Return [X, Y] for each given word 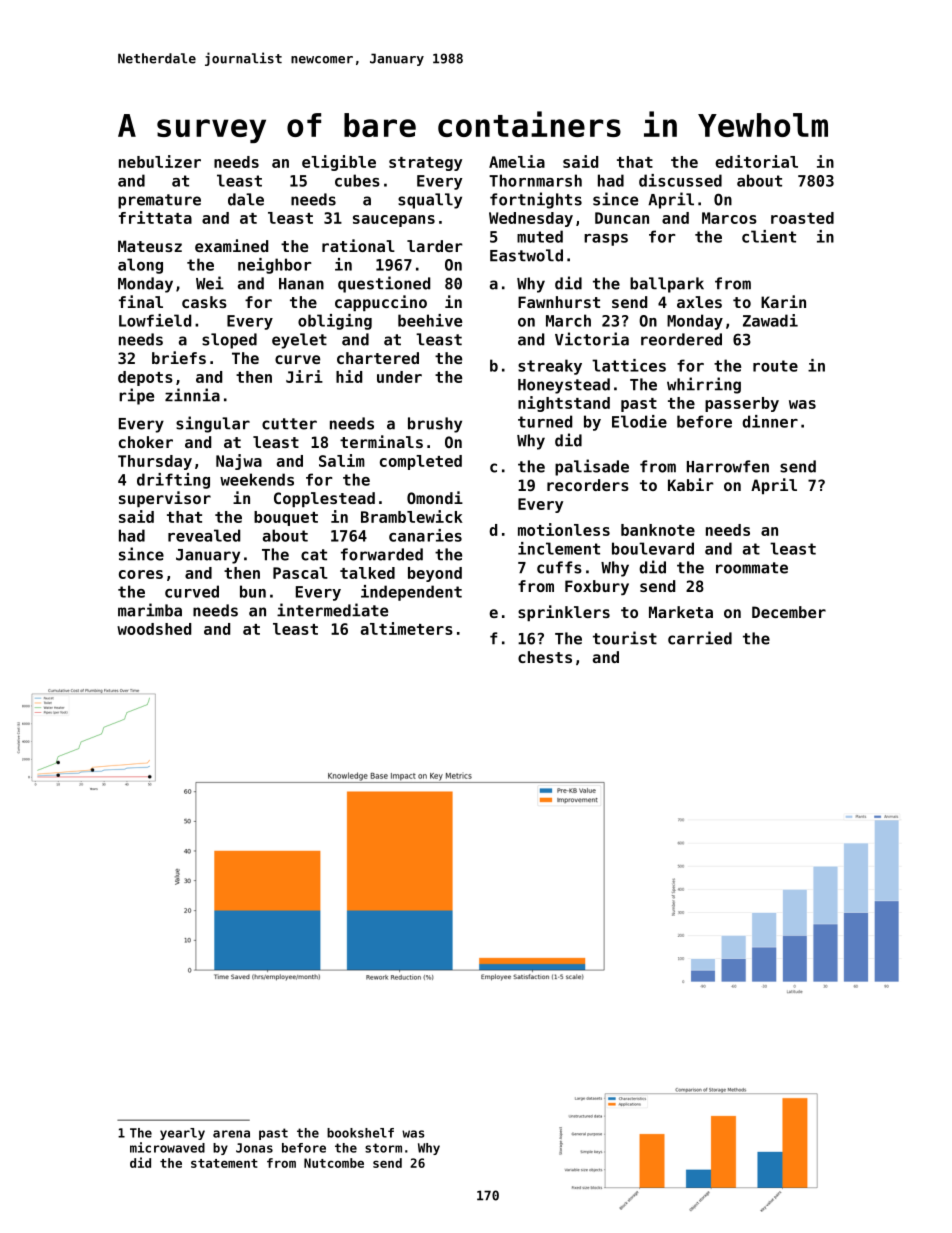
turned [545, 421]
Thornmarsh [535, 180]
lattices [629, 365]
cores [141, 574]
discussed [680, 180]
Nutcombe [334, 1163]
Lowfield [155, 320]
